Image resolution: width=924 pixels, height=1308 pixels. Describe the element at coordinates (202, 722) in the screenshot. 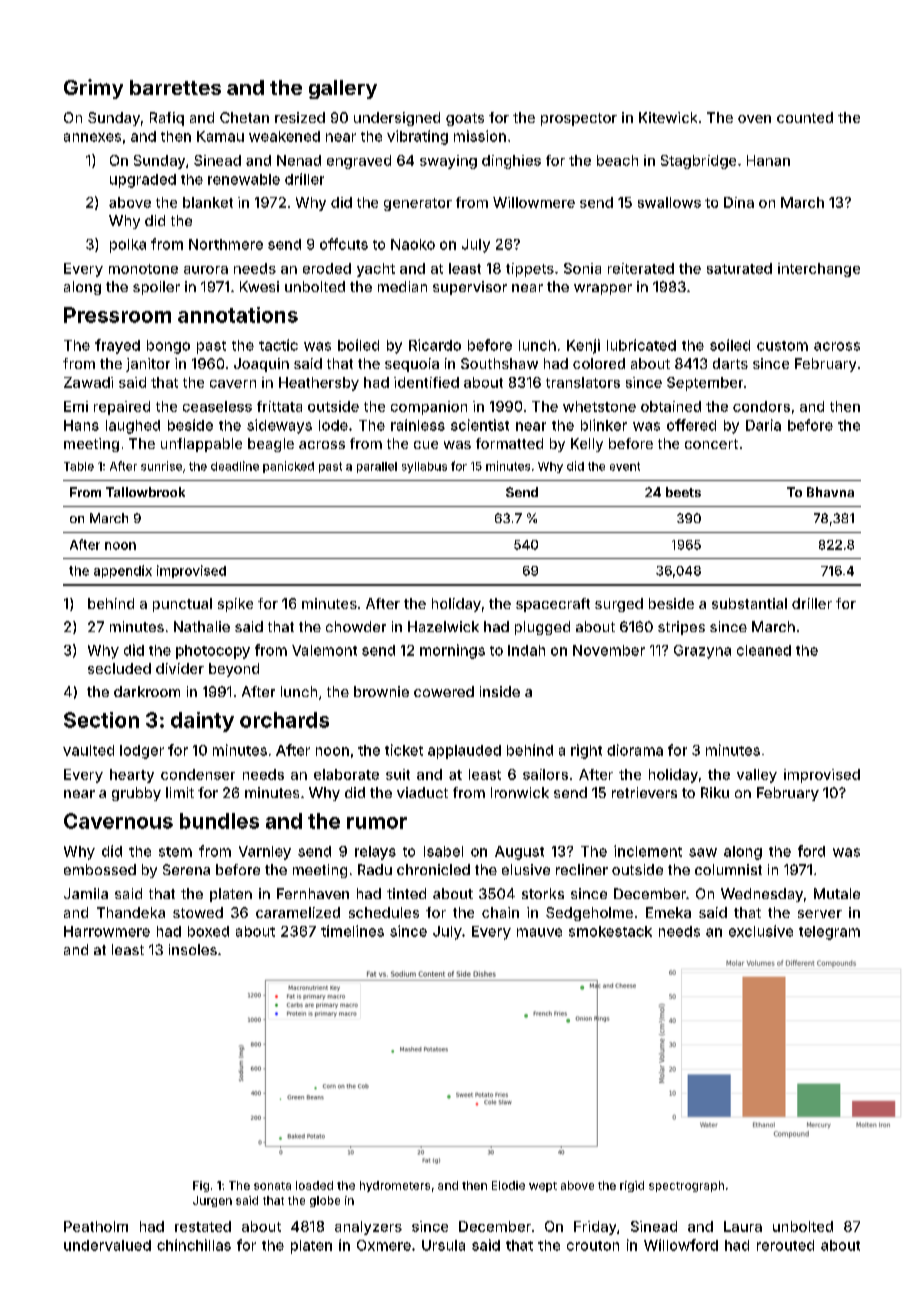

I see `dainty` at that location.
